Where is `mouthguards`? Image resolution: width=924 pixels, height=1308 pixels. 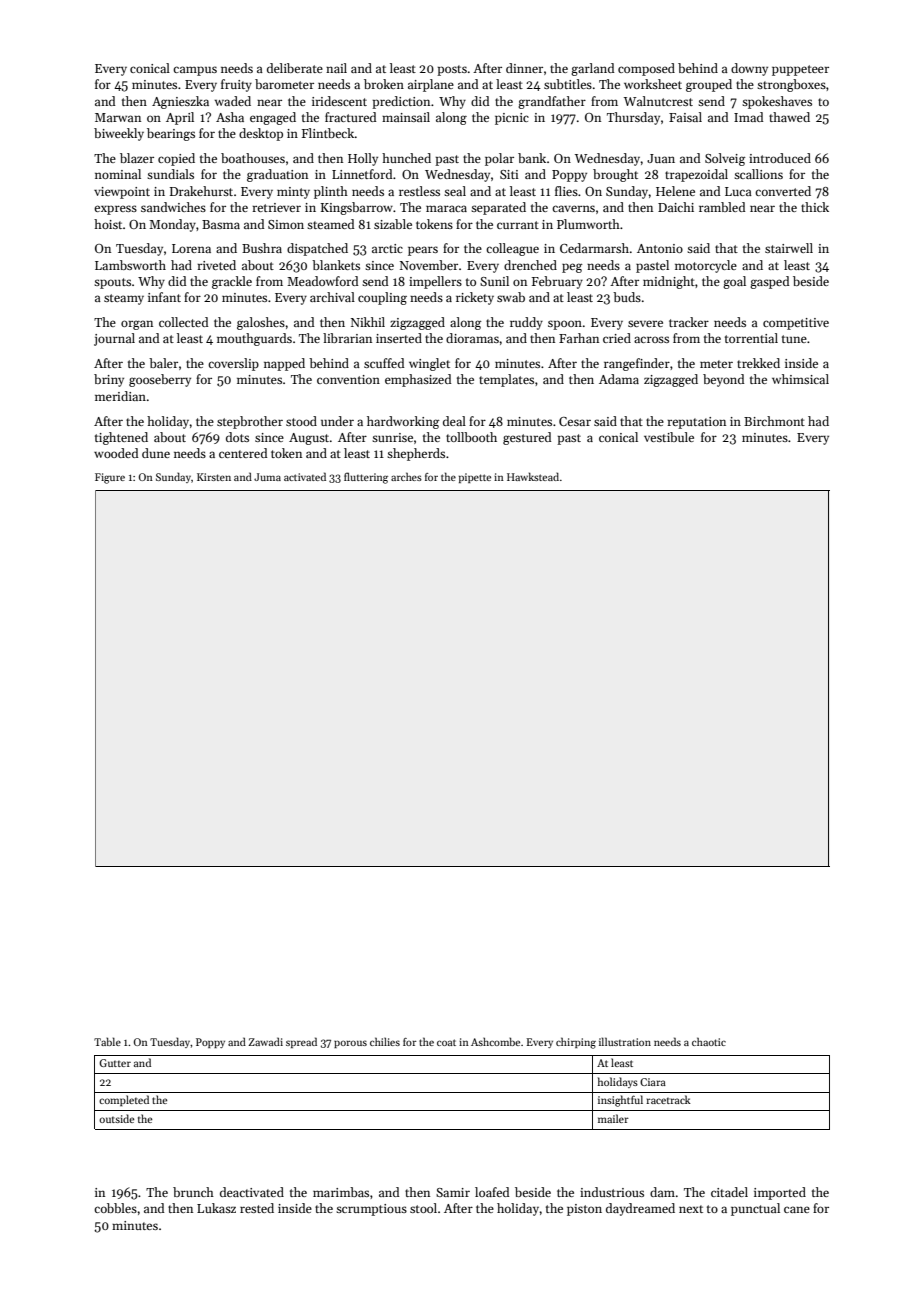
mouthguards is located at coordinates (254, 339).
